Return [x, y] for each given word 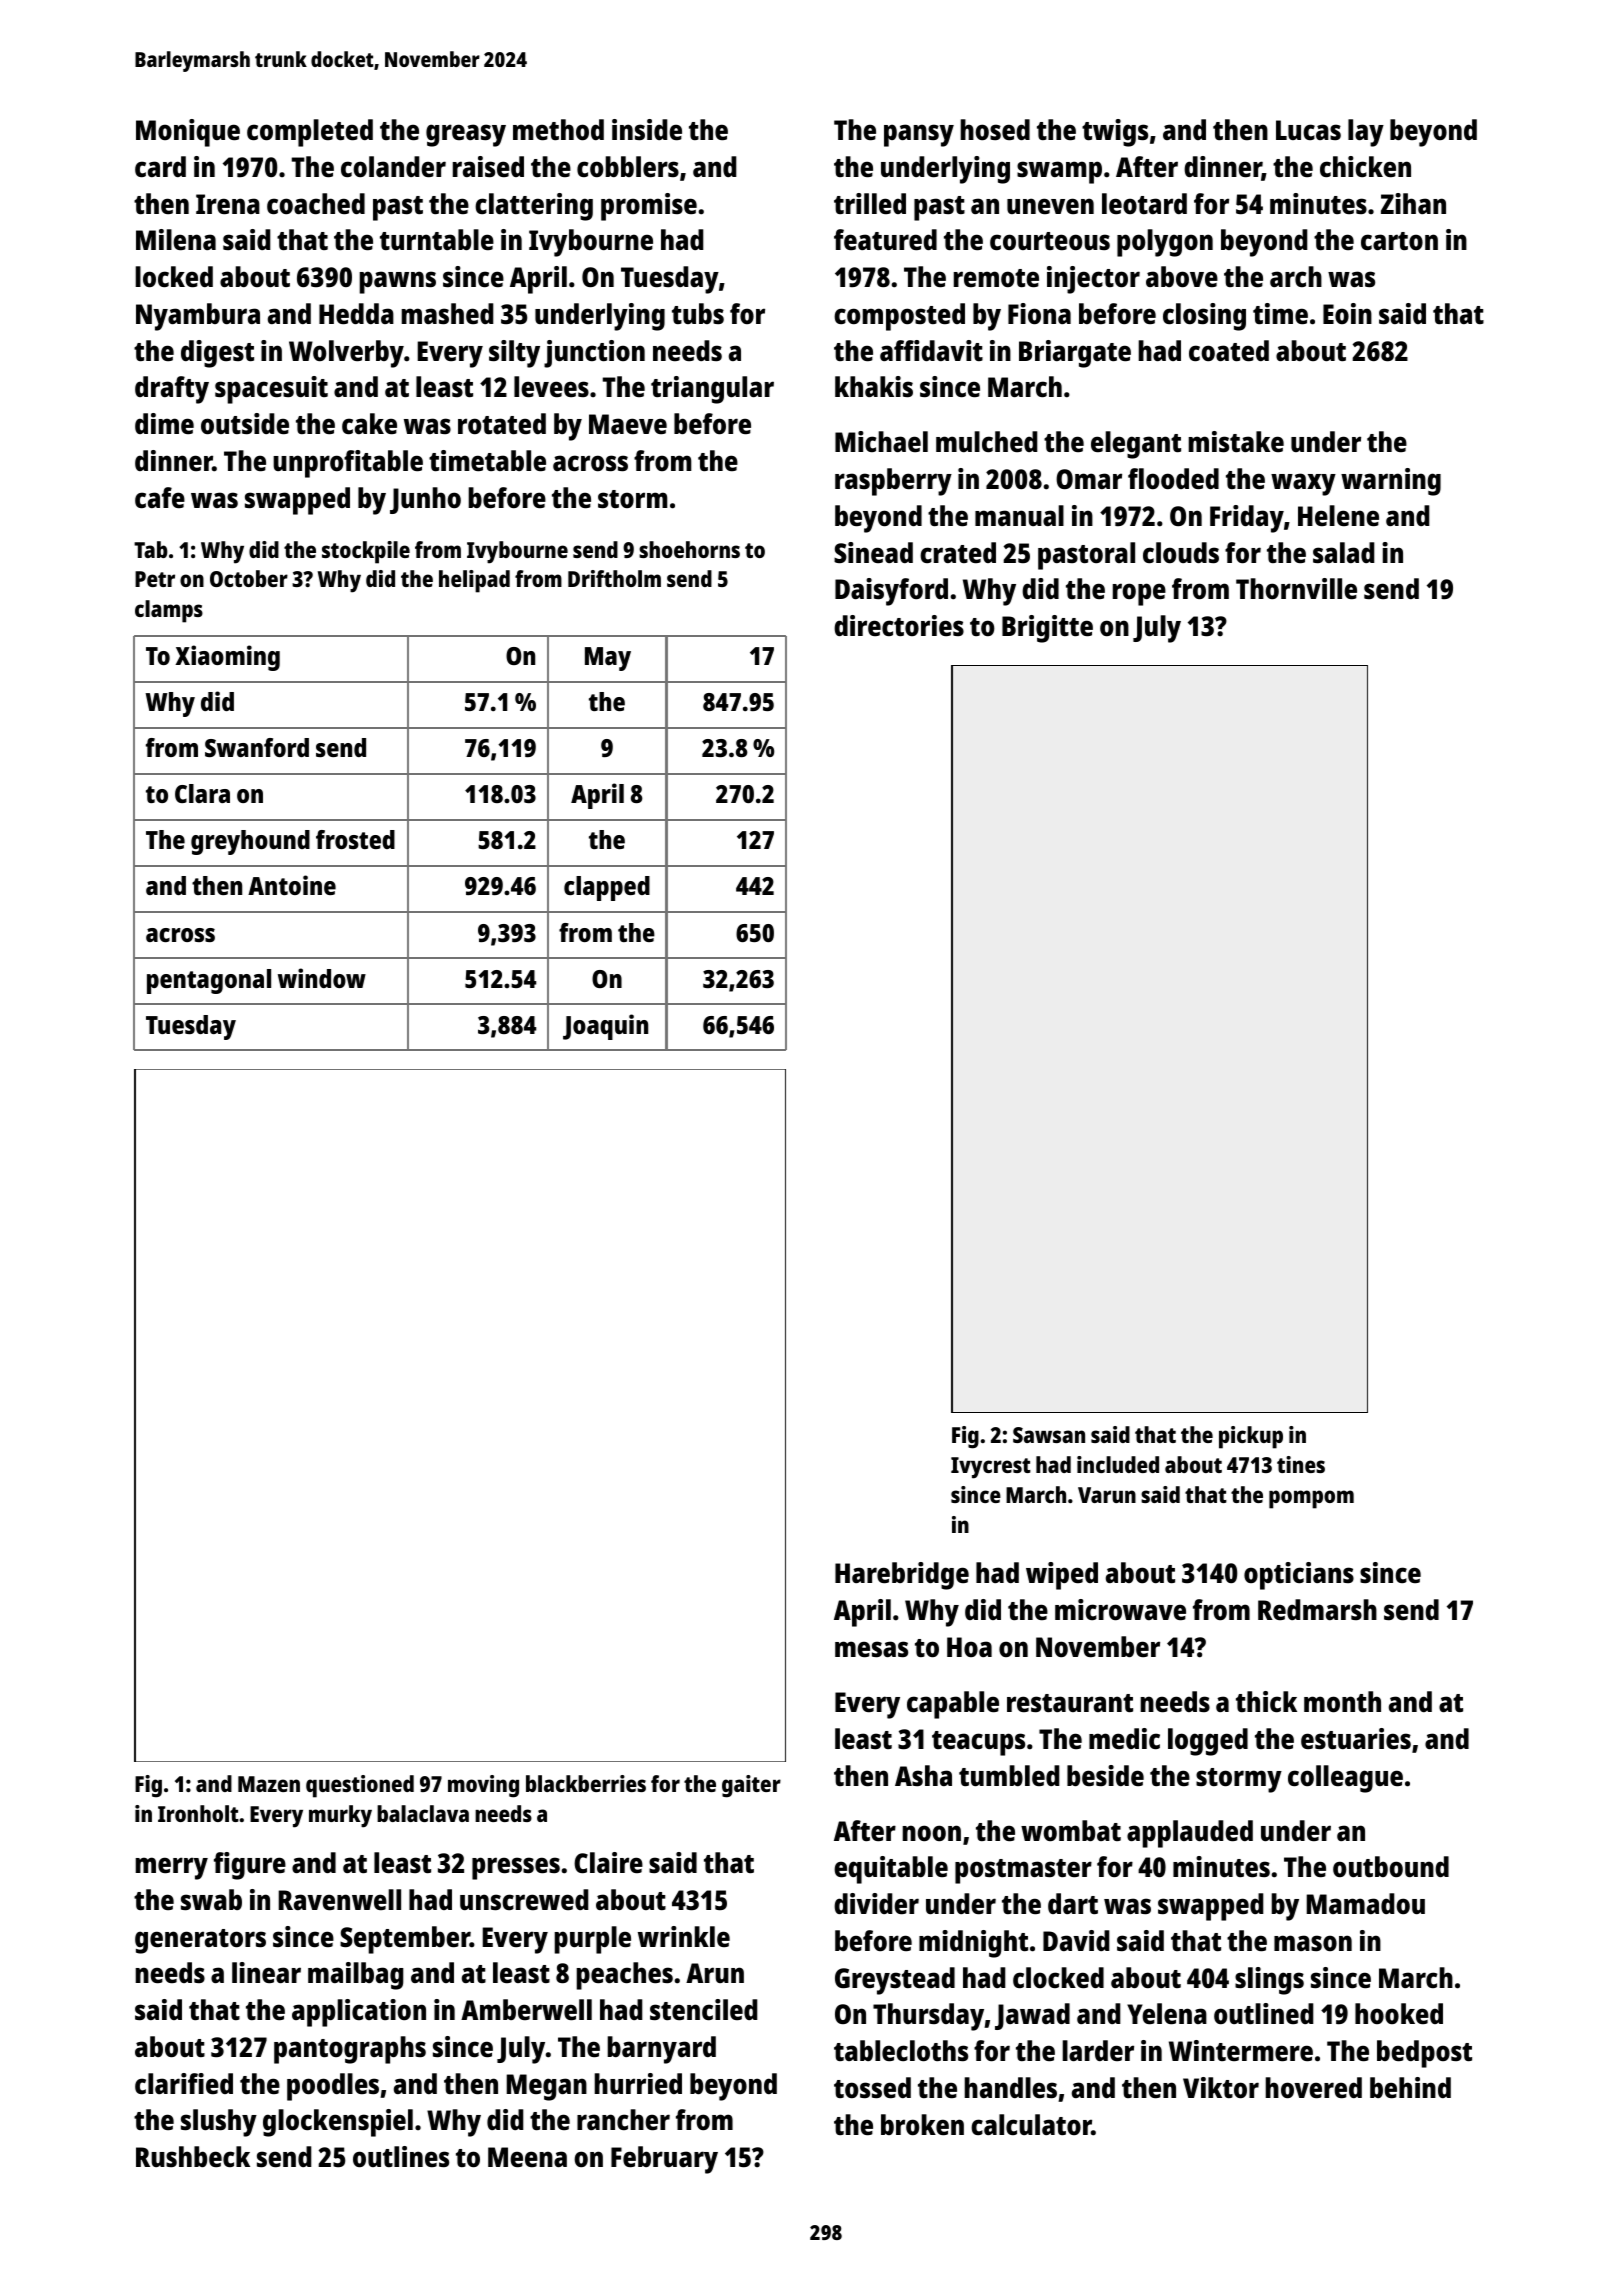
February [664, 2160]
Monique [188, 133]
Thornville [1296, 589]
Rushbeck [193, 2156]
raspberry [893, 482]
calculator [1031, 2124]
